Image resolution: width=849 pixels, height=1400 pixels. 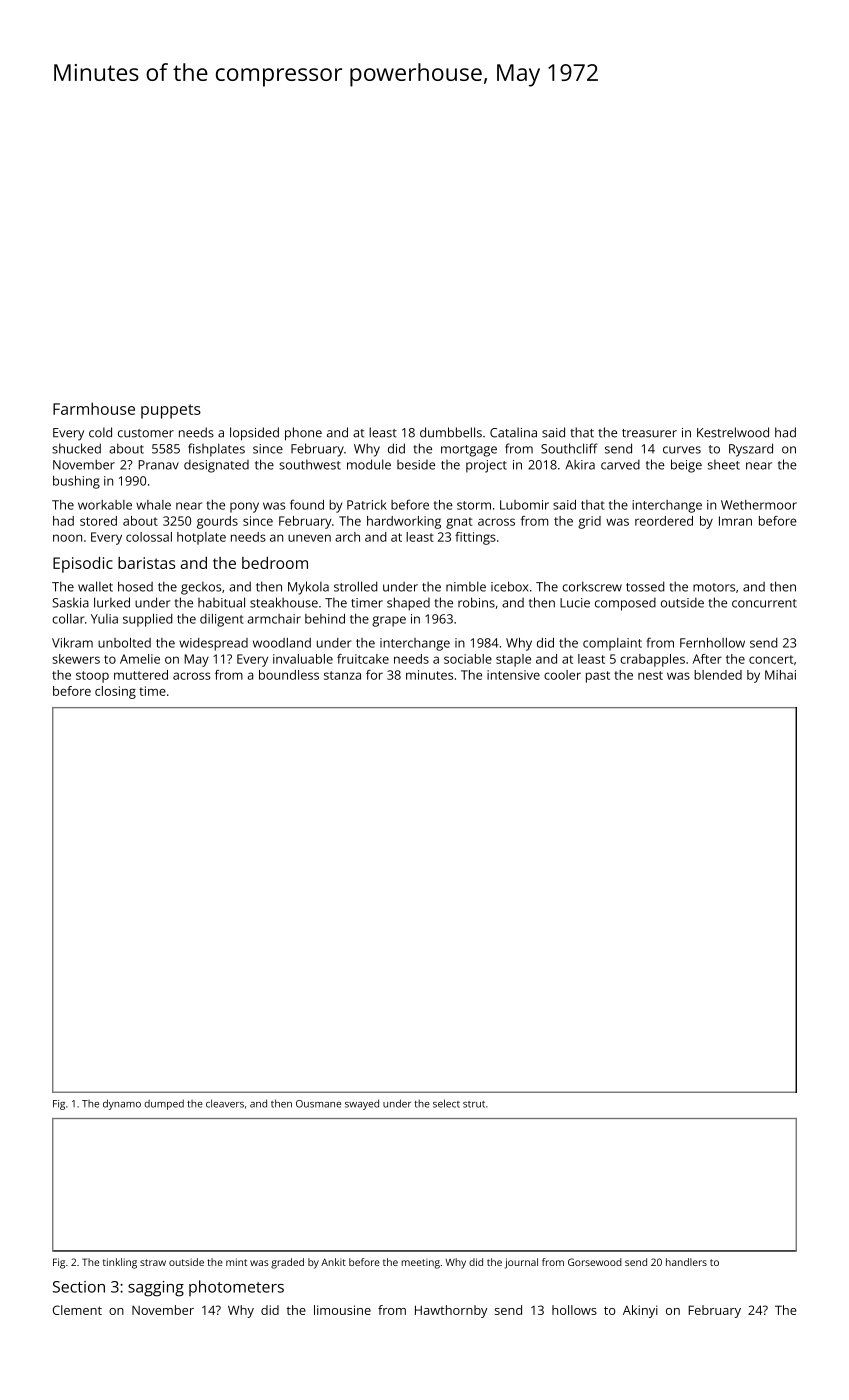 I want to click on limousine, so click(x=342, y=1310).
